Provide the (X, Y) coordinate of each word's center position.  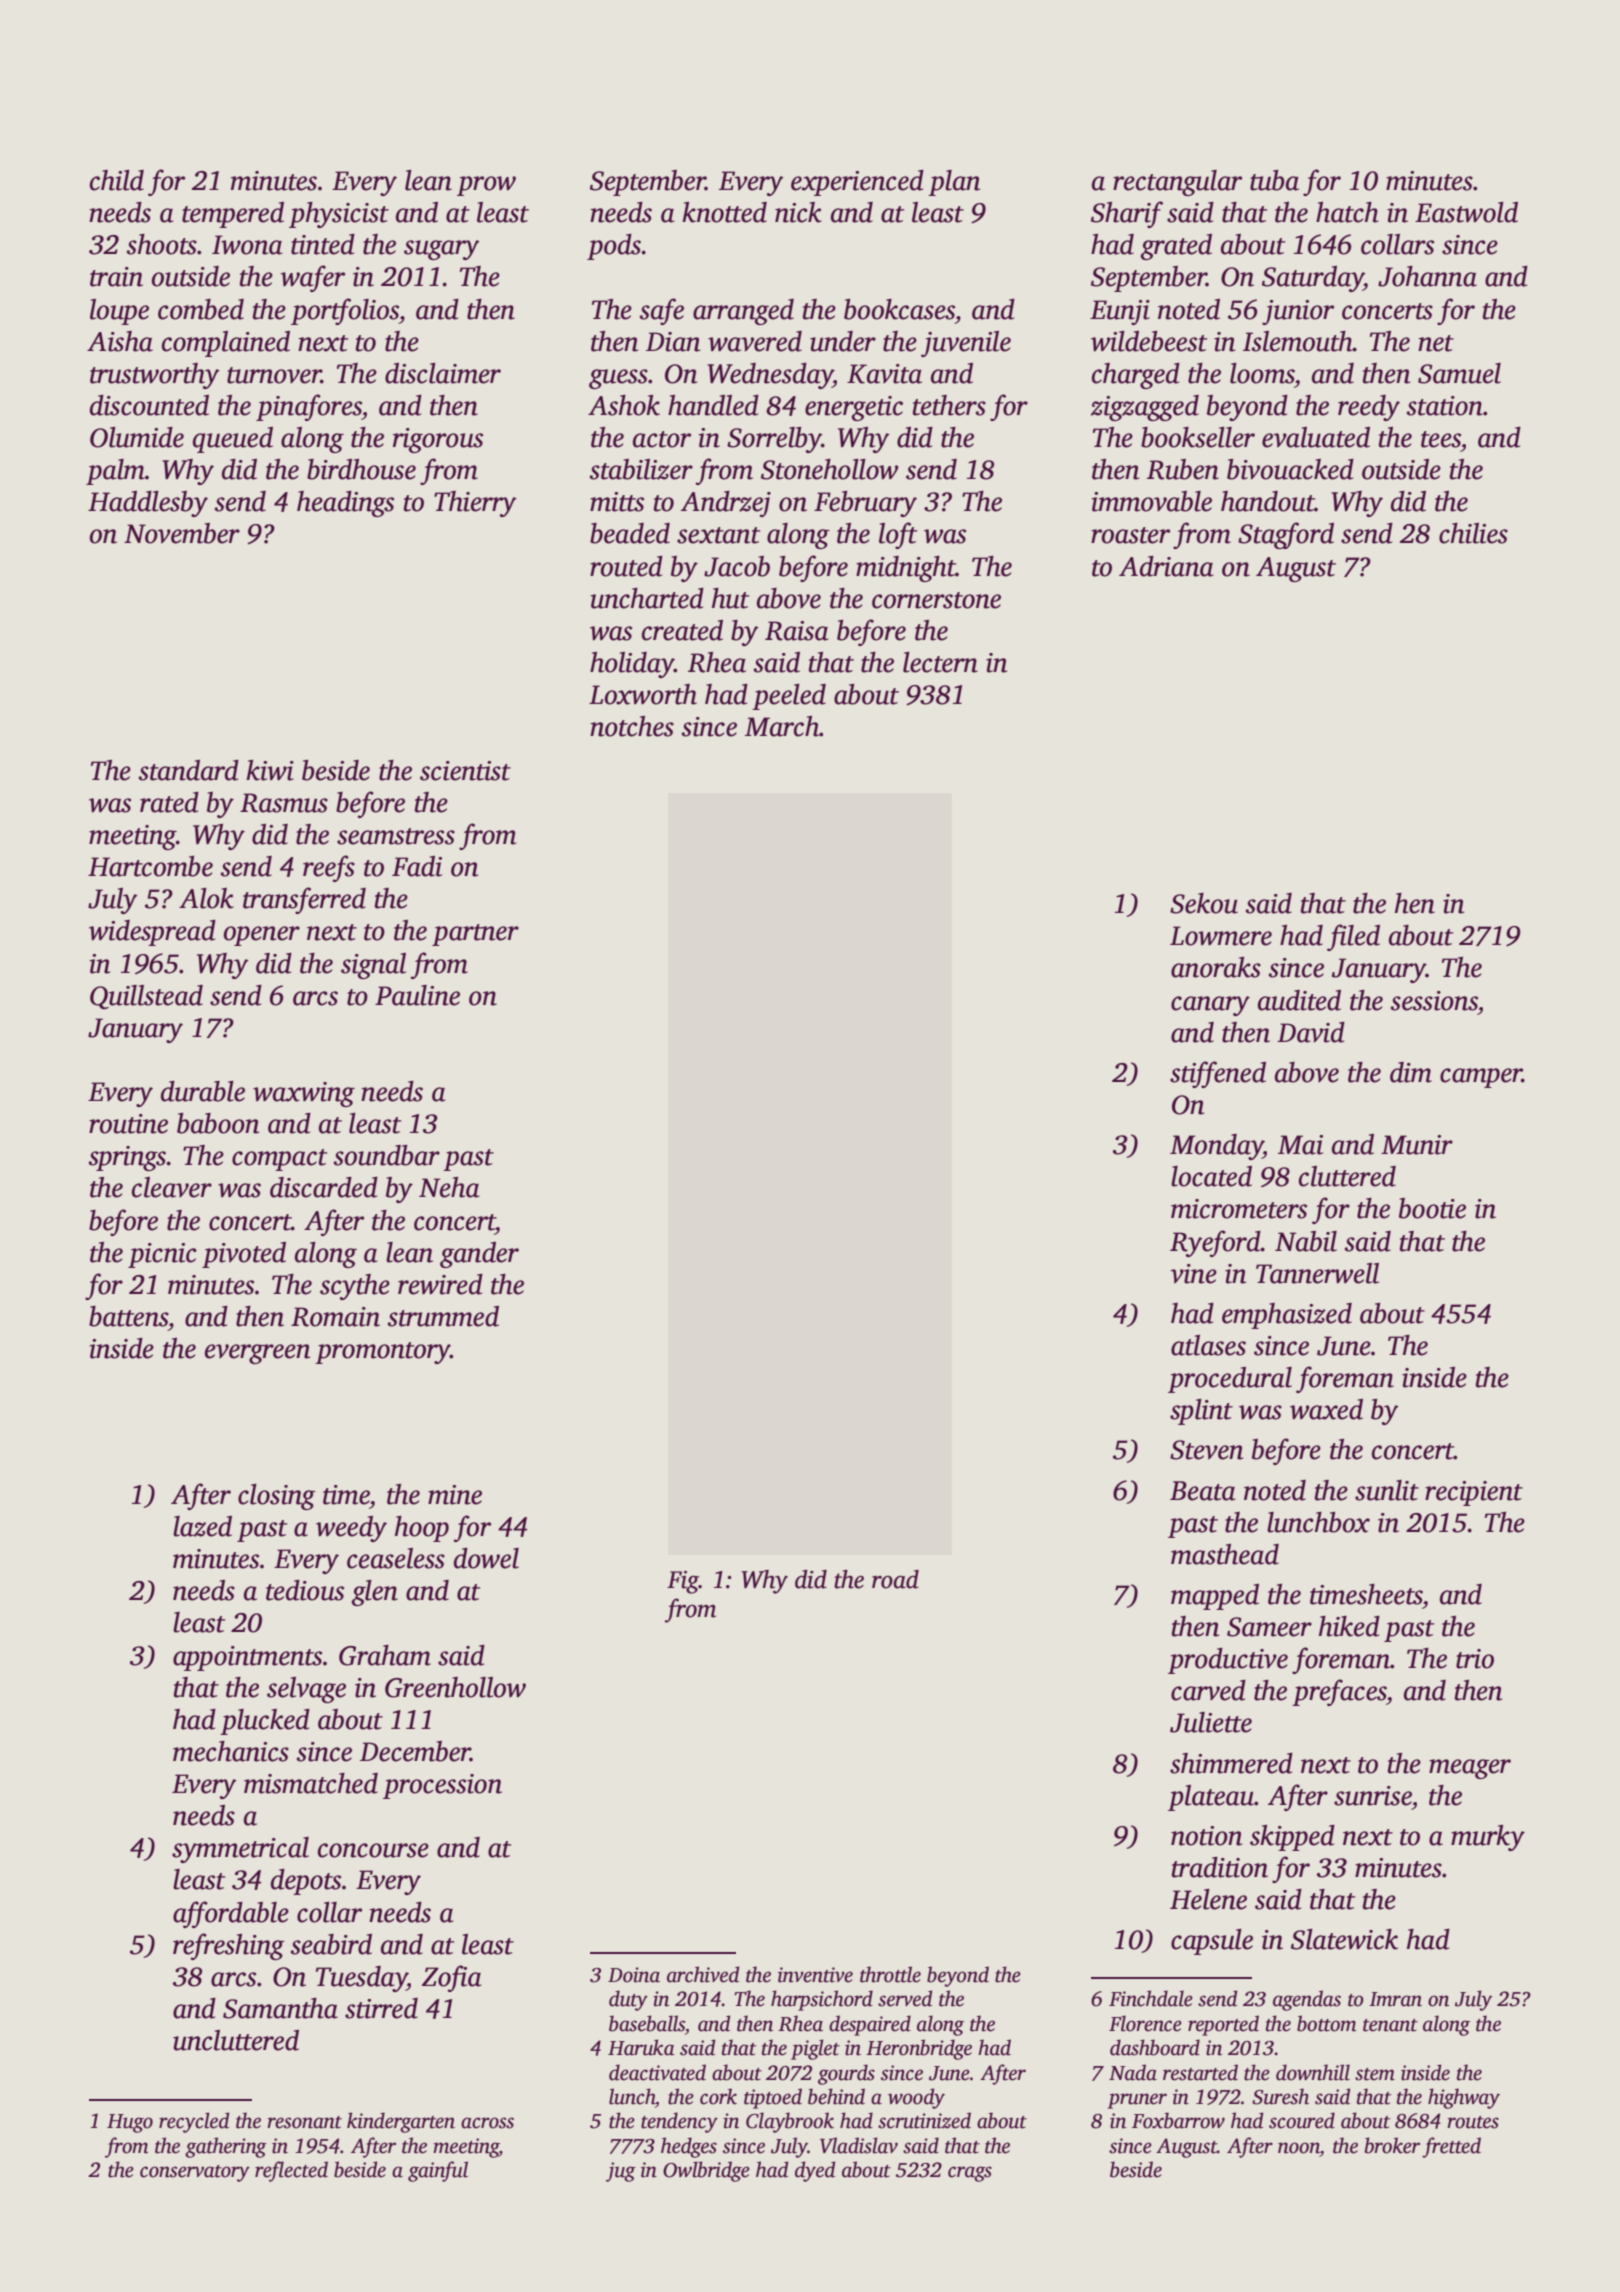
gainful (438, 2171)
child (117, 180)
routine (128, 1124)
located (1211, 1176)
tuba (1274, 180)
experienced (857, 183)
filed (1353, 937)
